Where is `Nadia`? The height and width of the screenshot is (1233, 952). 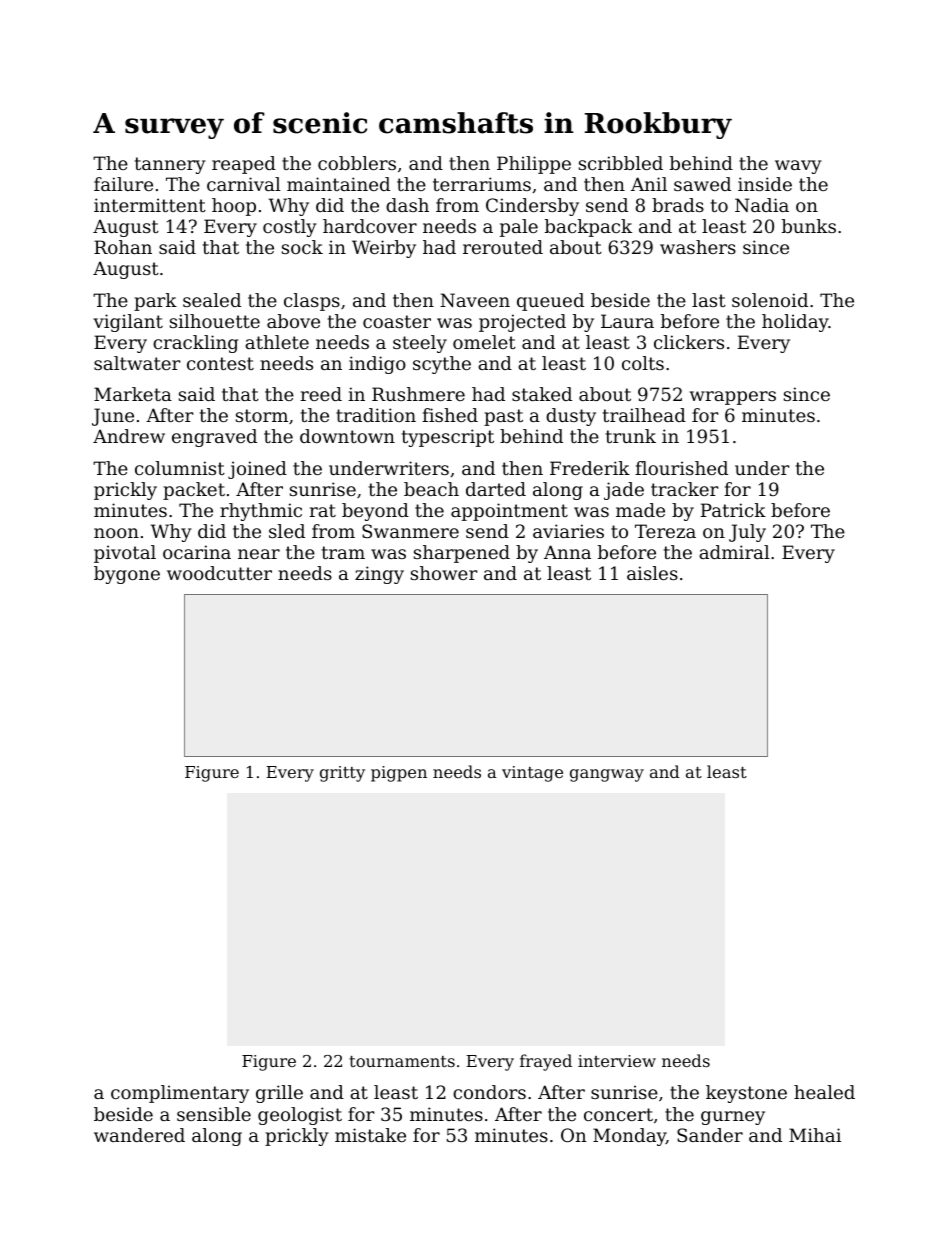
Nadia is located at coordinates (762, 205).
